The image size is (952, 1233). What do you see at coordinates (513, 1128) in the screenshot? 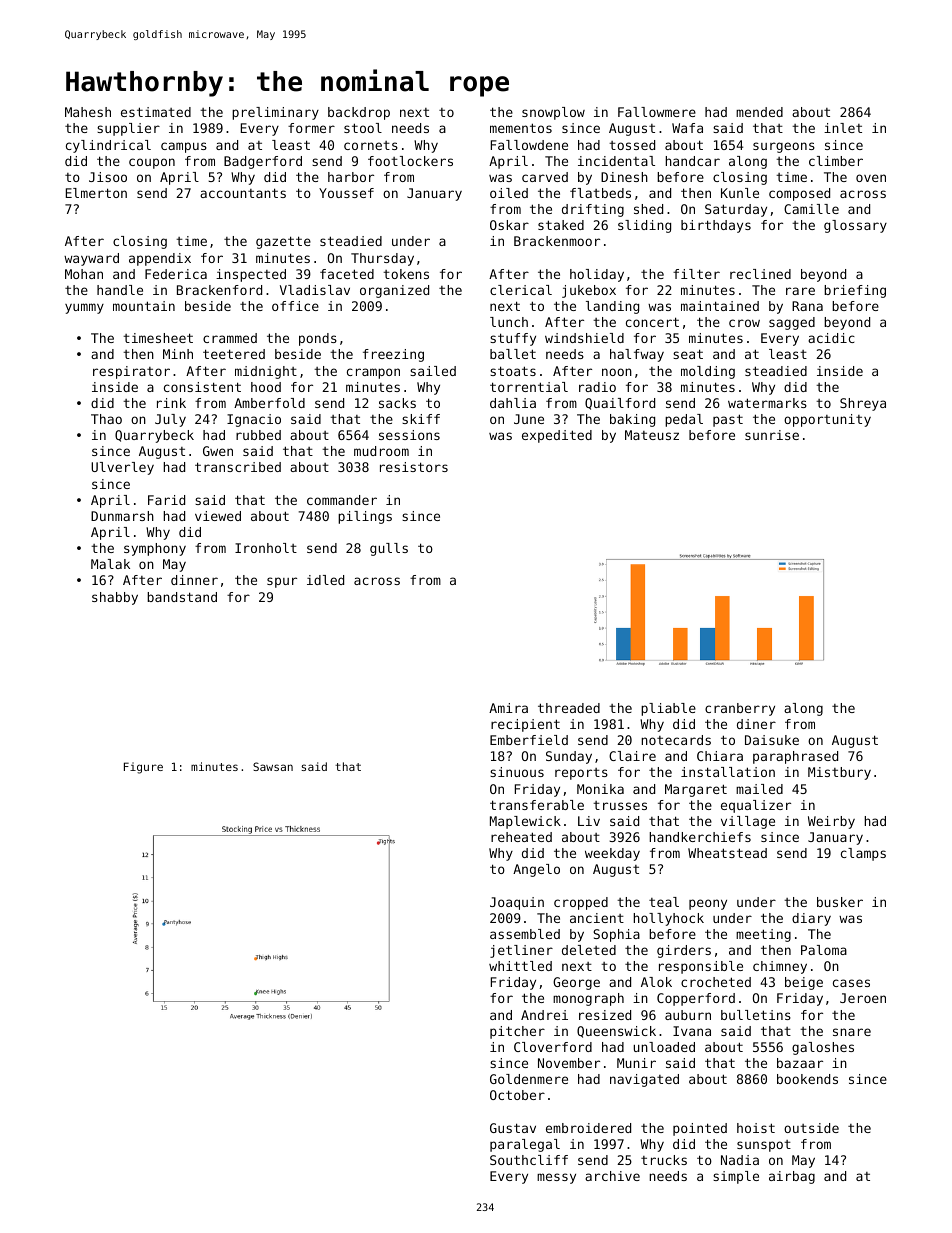
I see `Gustav` at bounding box center [513, 1128].
